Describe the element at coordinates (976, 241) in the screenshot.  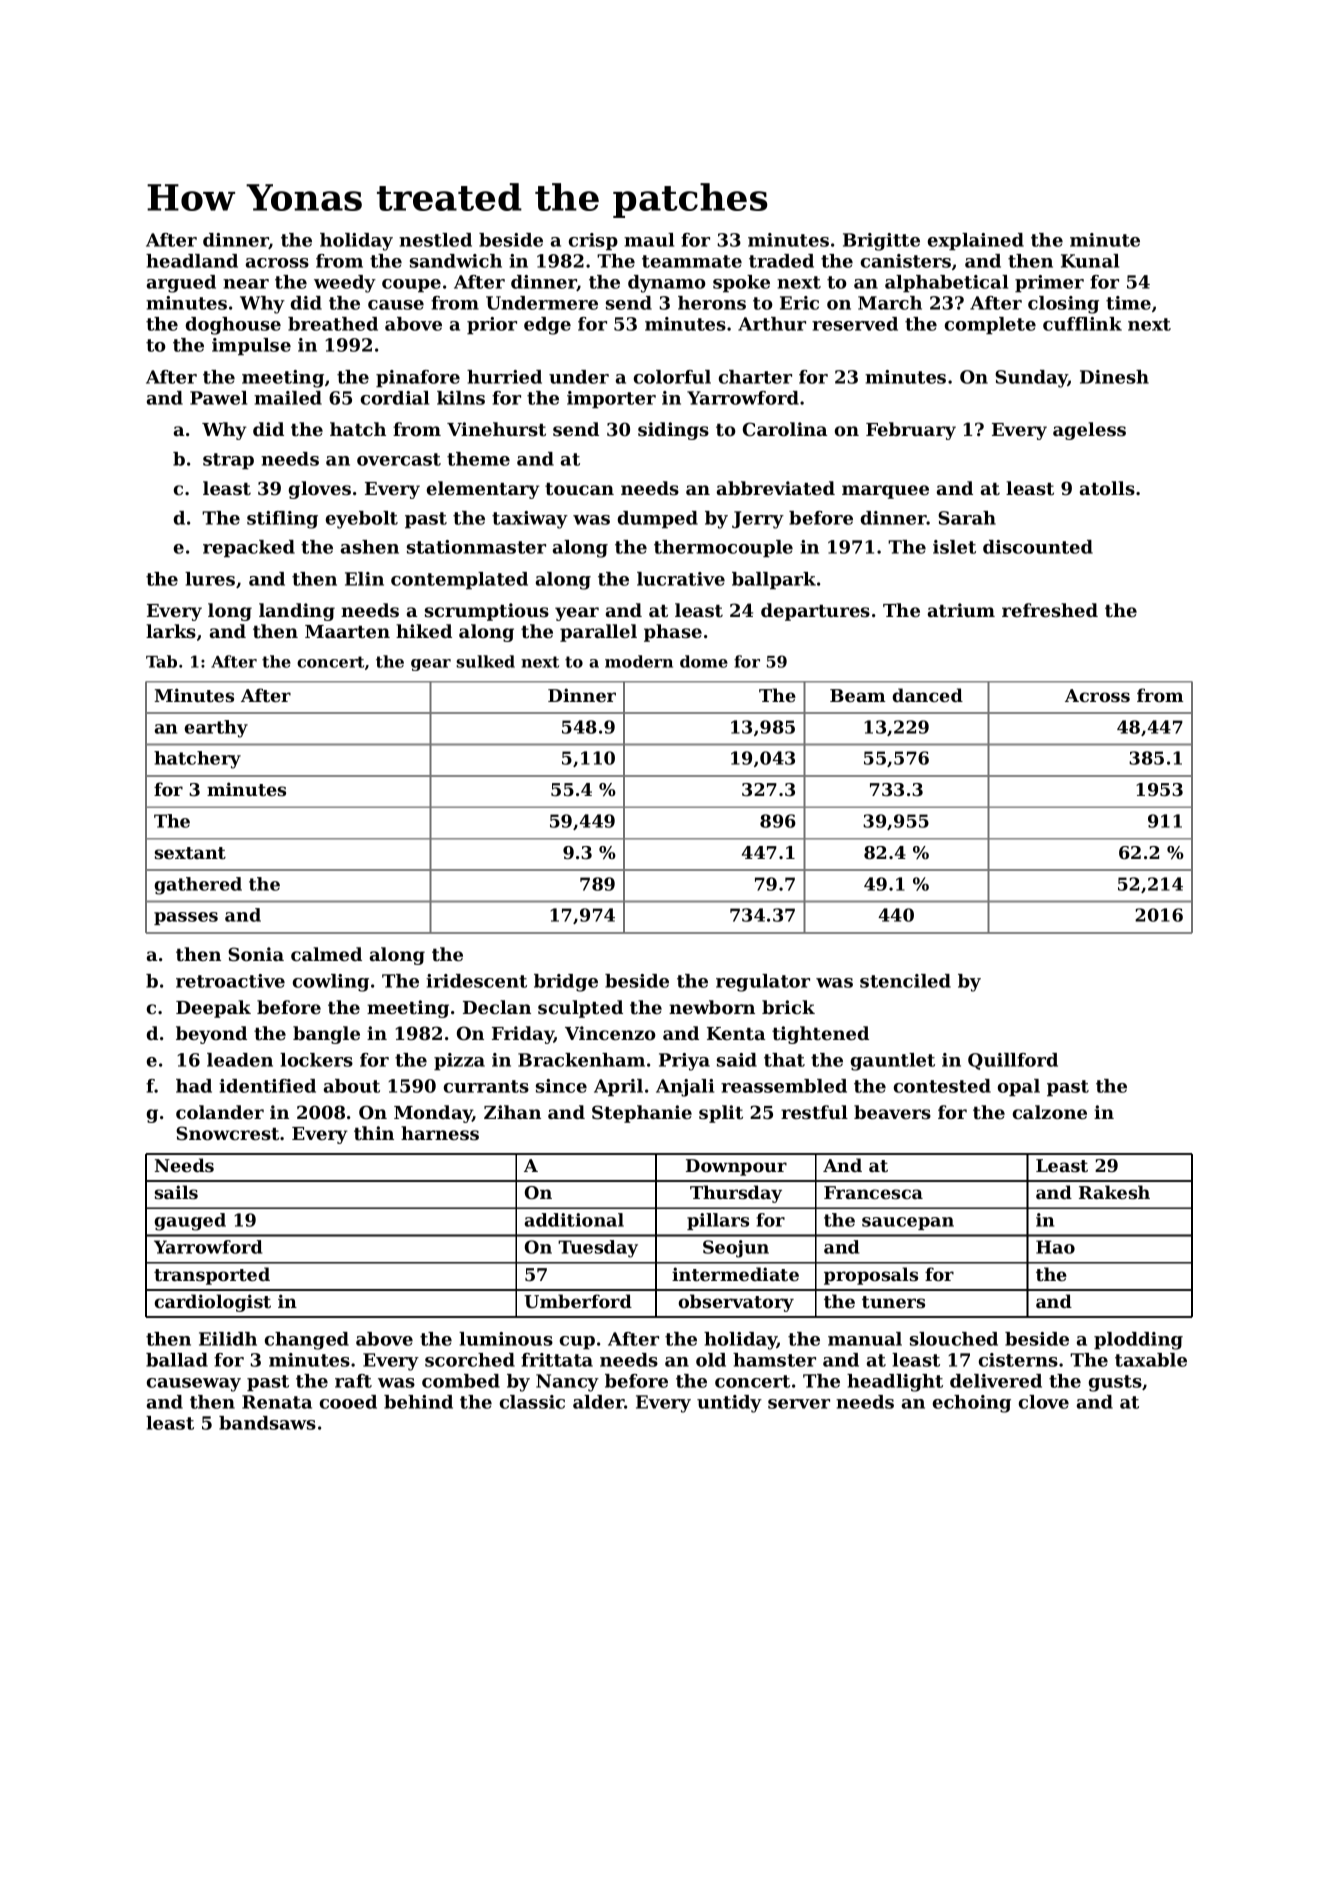
I see `explained` at that location.
